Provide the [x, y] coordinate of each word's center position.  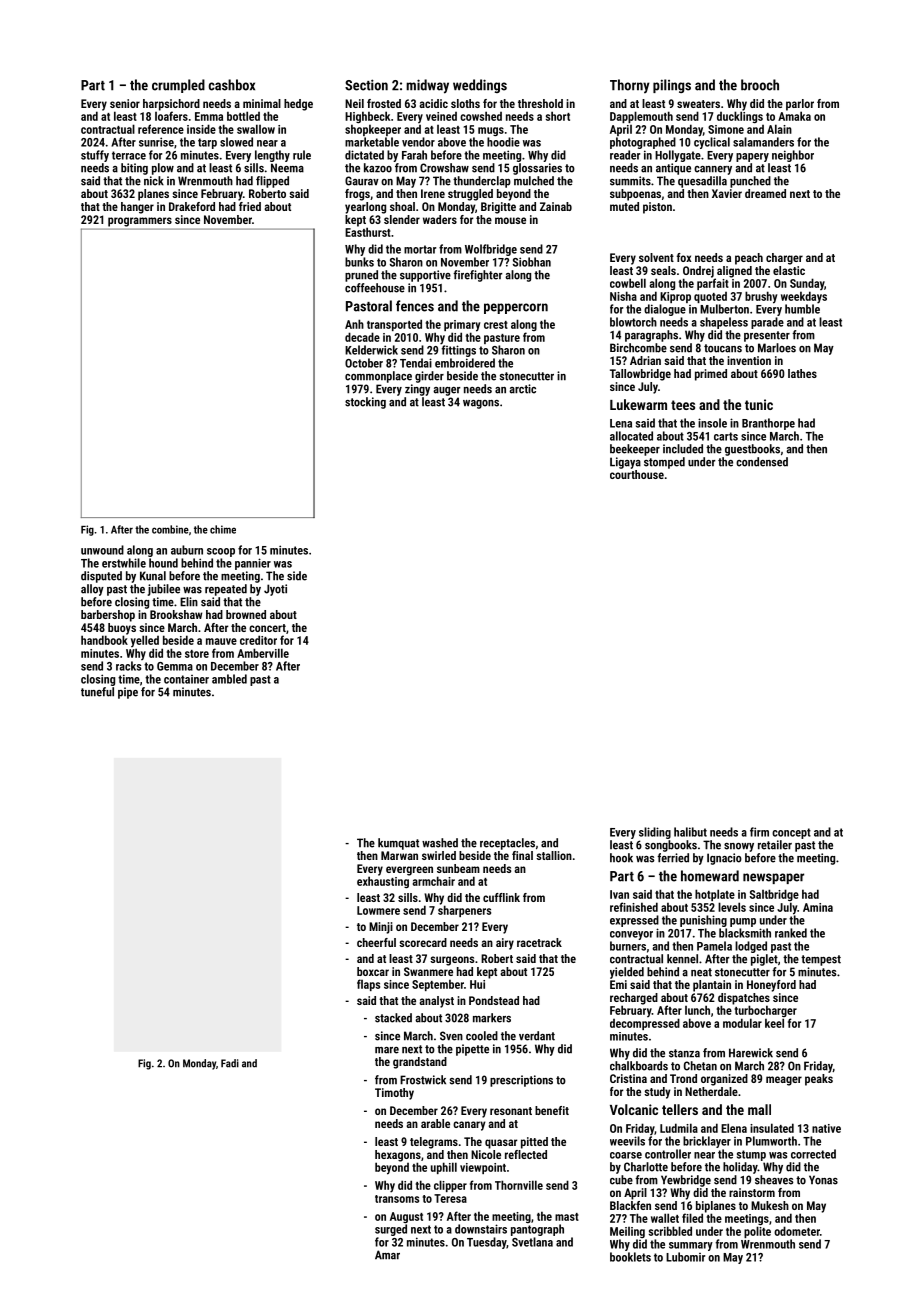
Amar [387, 1255]
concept [791, 833]
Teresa [450, 1198]
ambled [229, 679]
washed [440, 843]
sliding [655, 833]
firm [759, 832]
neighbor [793, 156]
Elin [189, 602]
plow [163, 169]
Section [366, 85]
